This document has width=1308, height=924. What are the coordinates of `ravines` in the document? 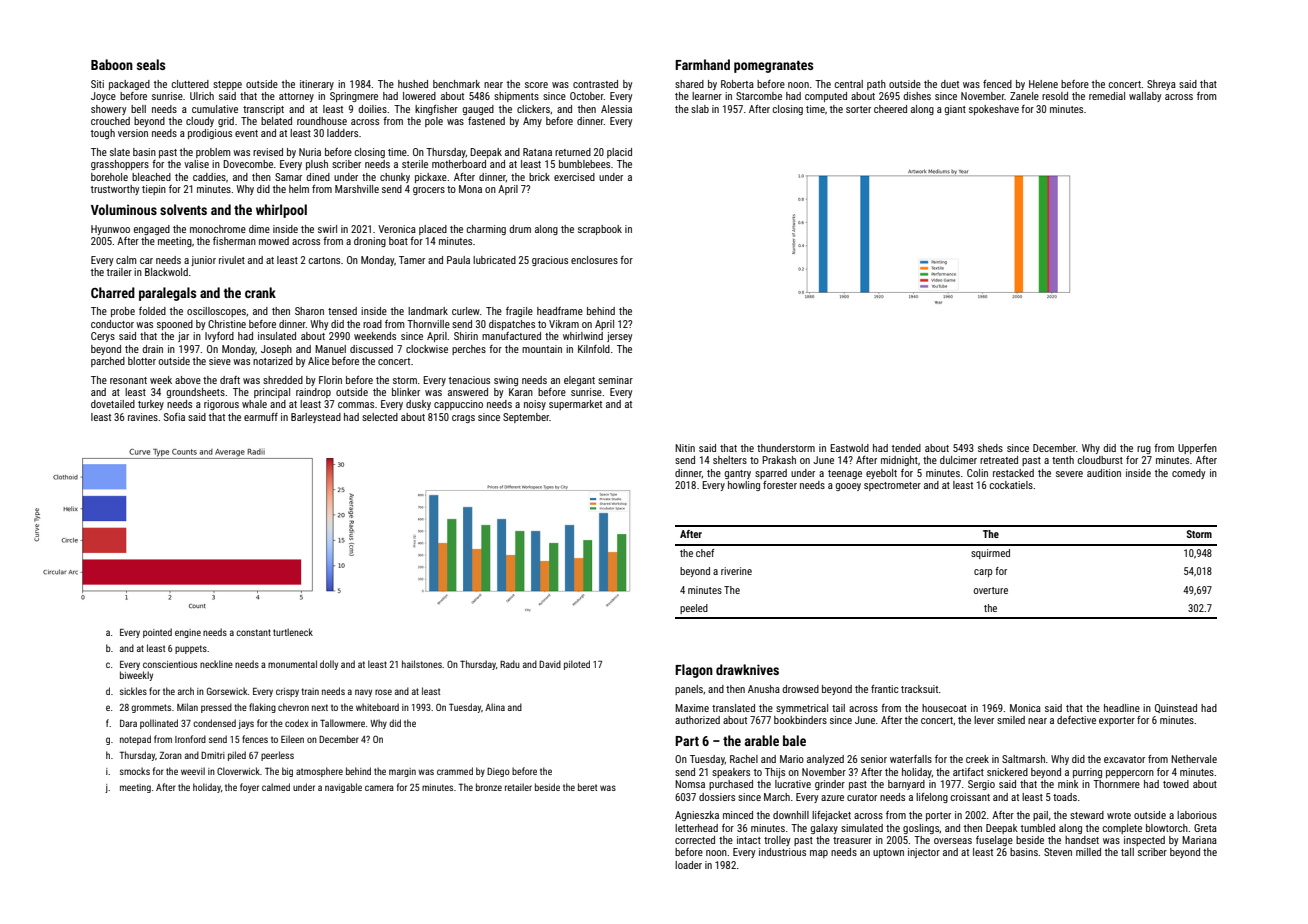 It's located at (143, 417).
